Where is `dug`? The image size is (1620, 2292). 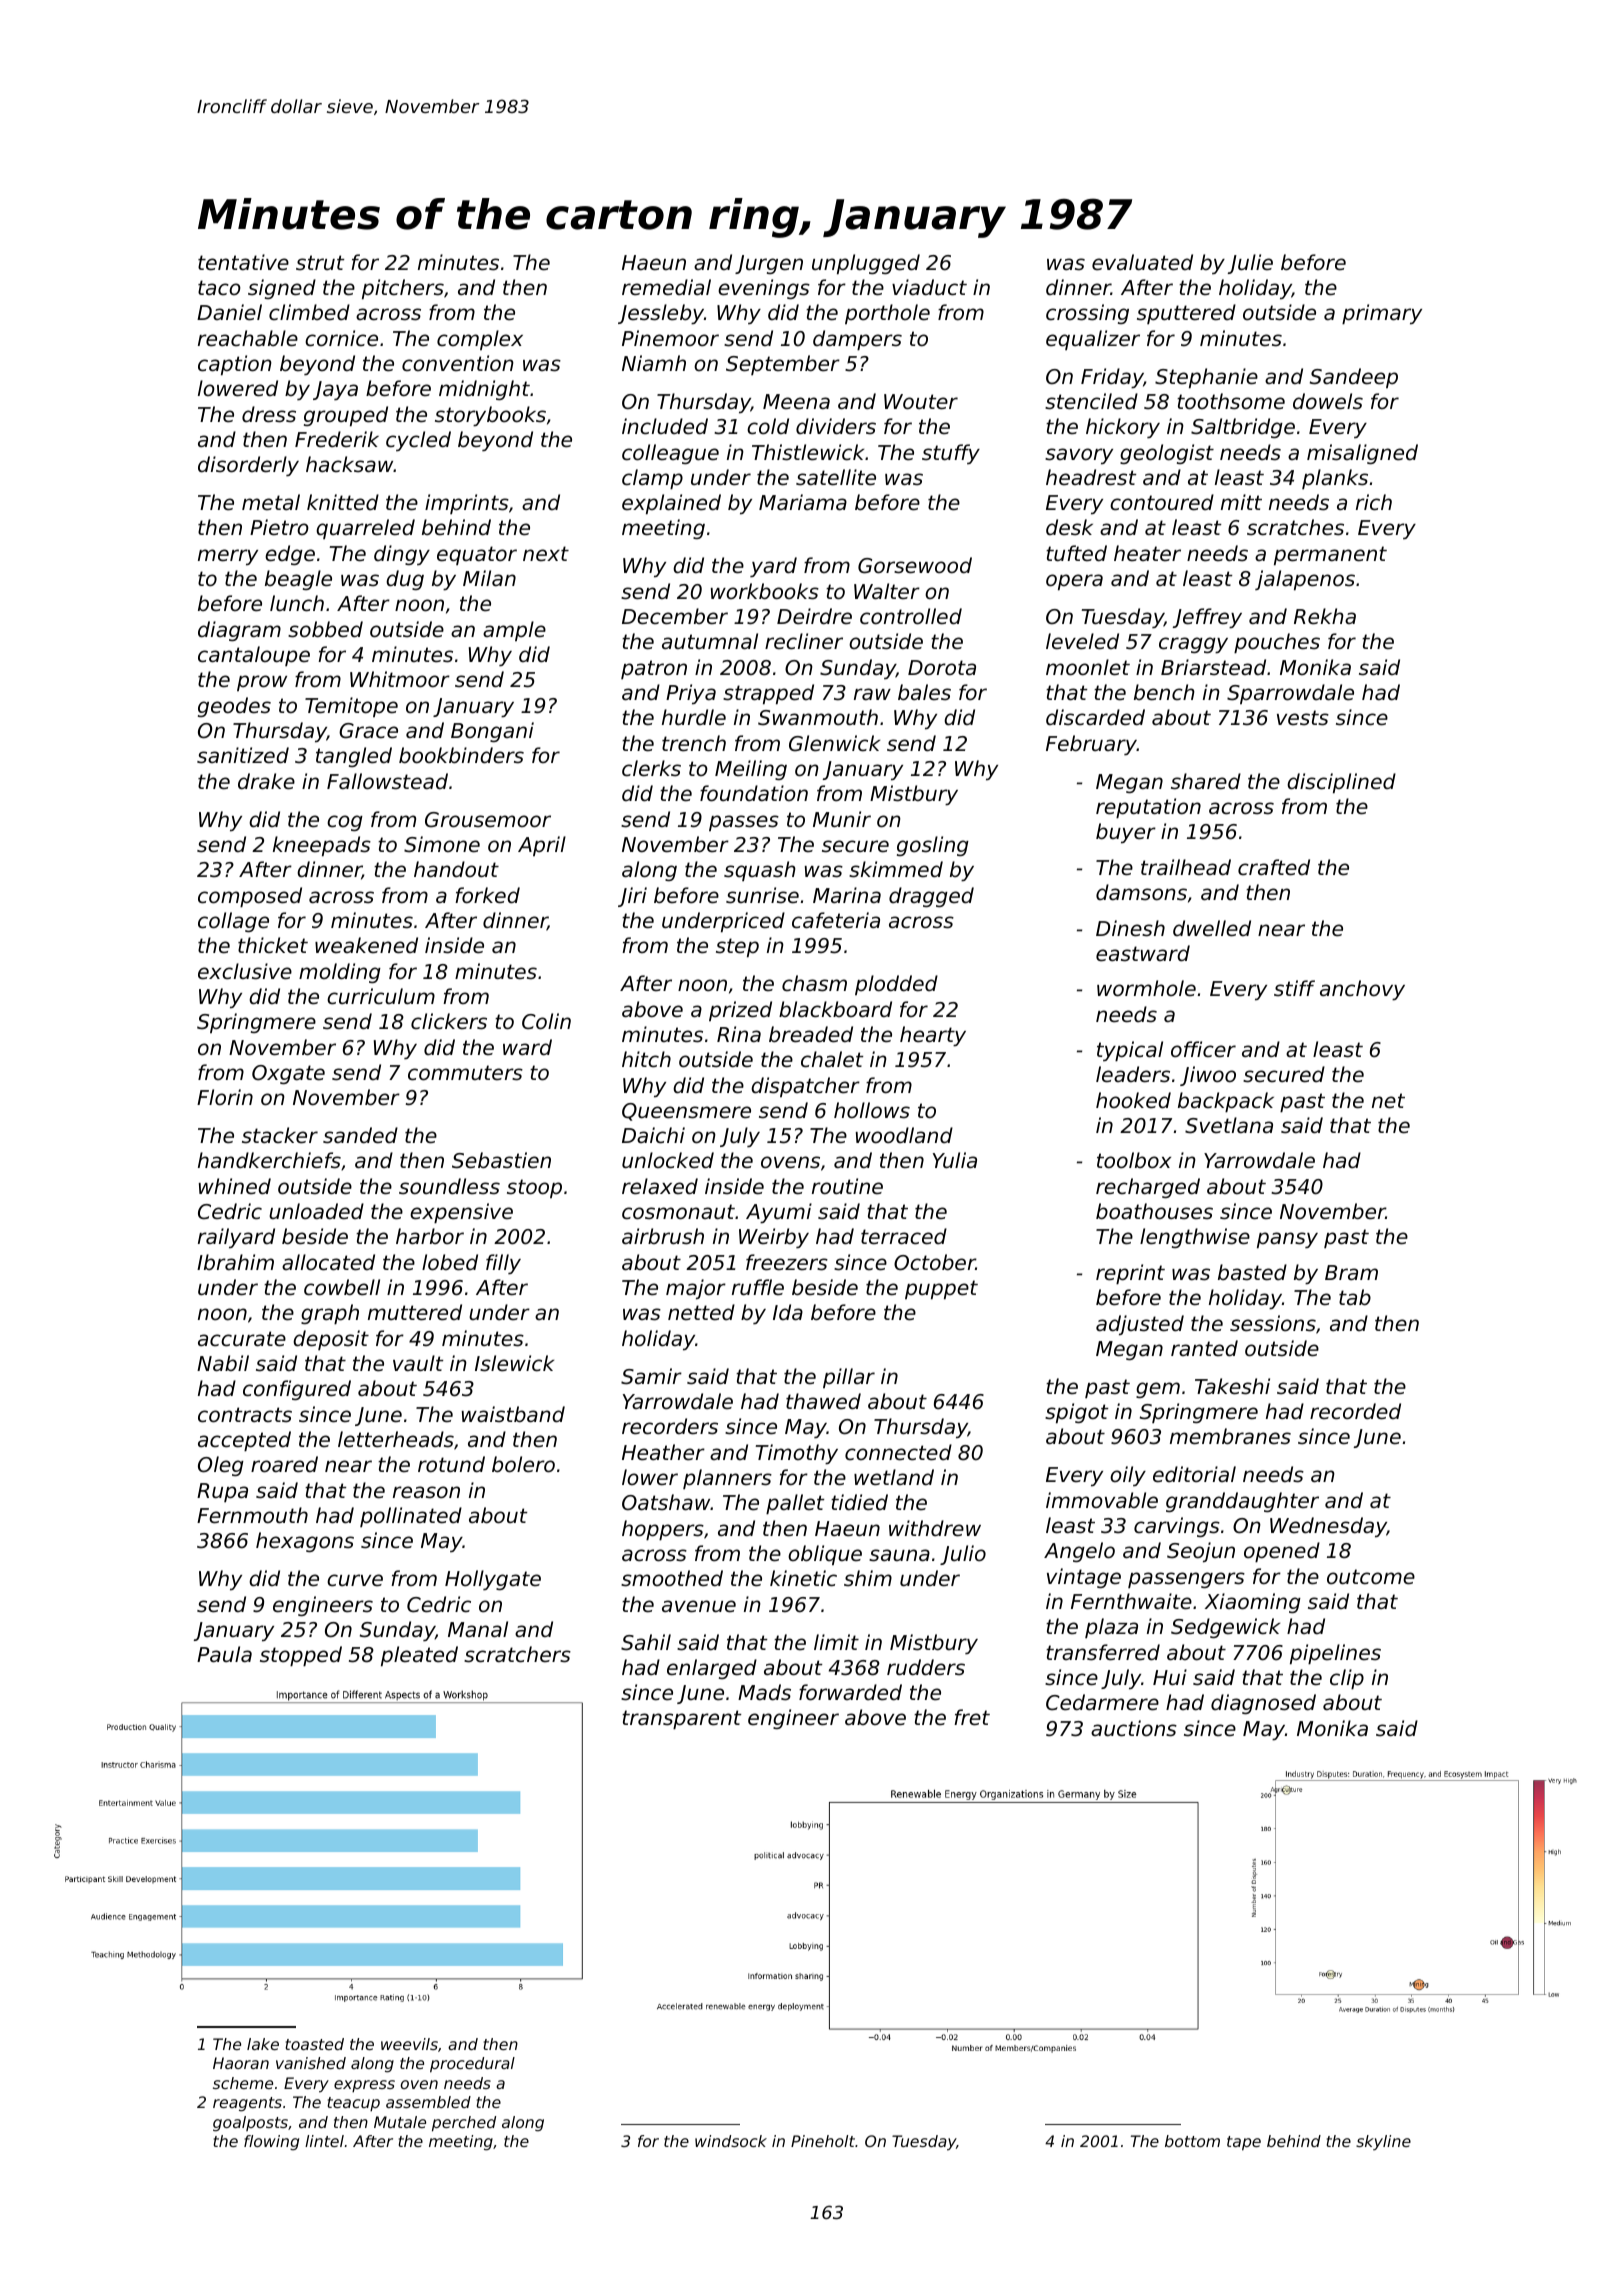
dug is located at coordinates (405, 580).
